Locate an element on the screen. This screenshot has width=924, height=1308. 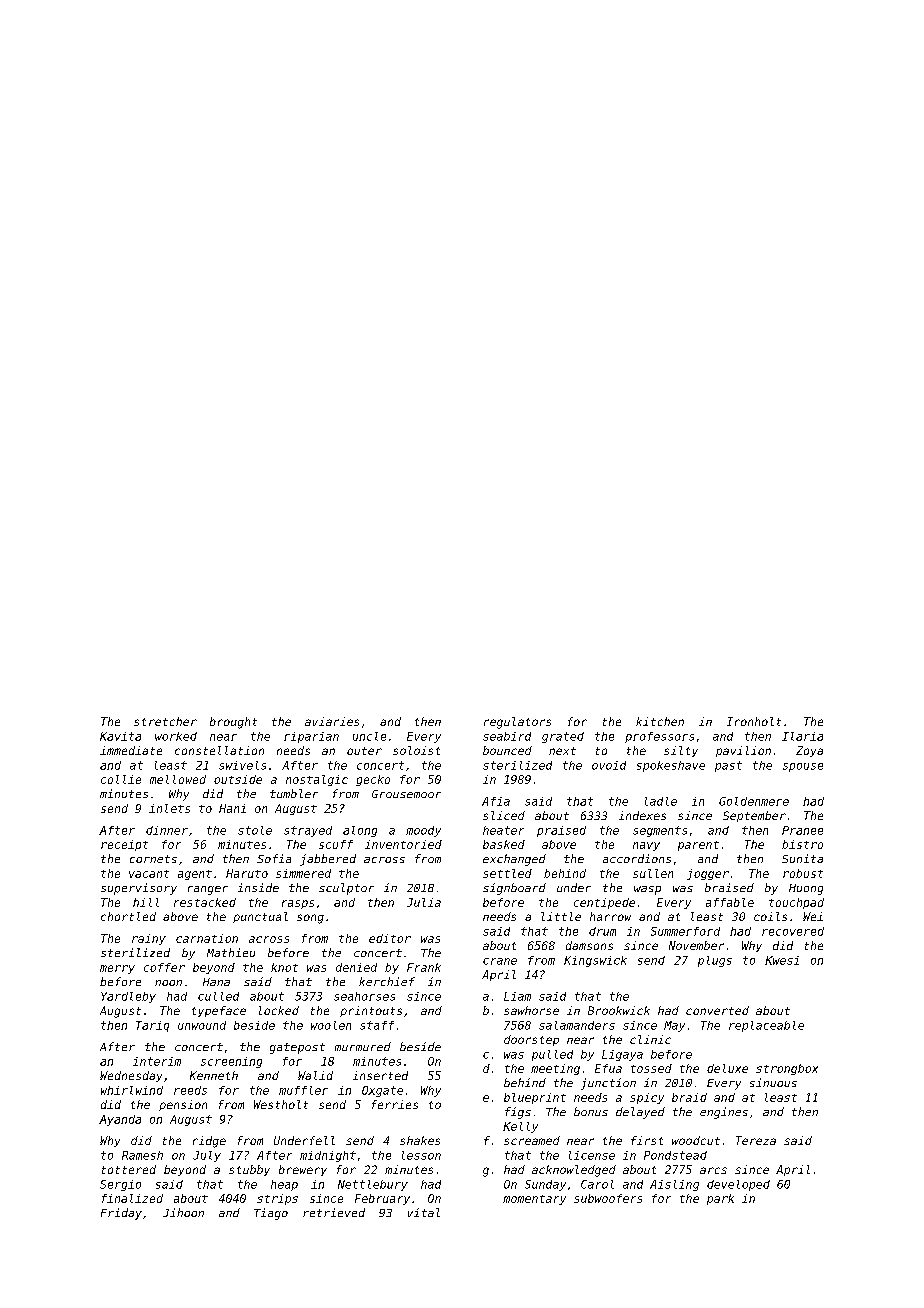
vital is located at coordinates (424, 1212).
